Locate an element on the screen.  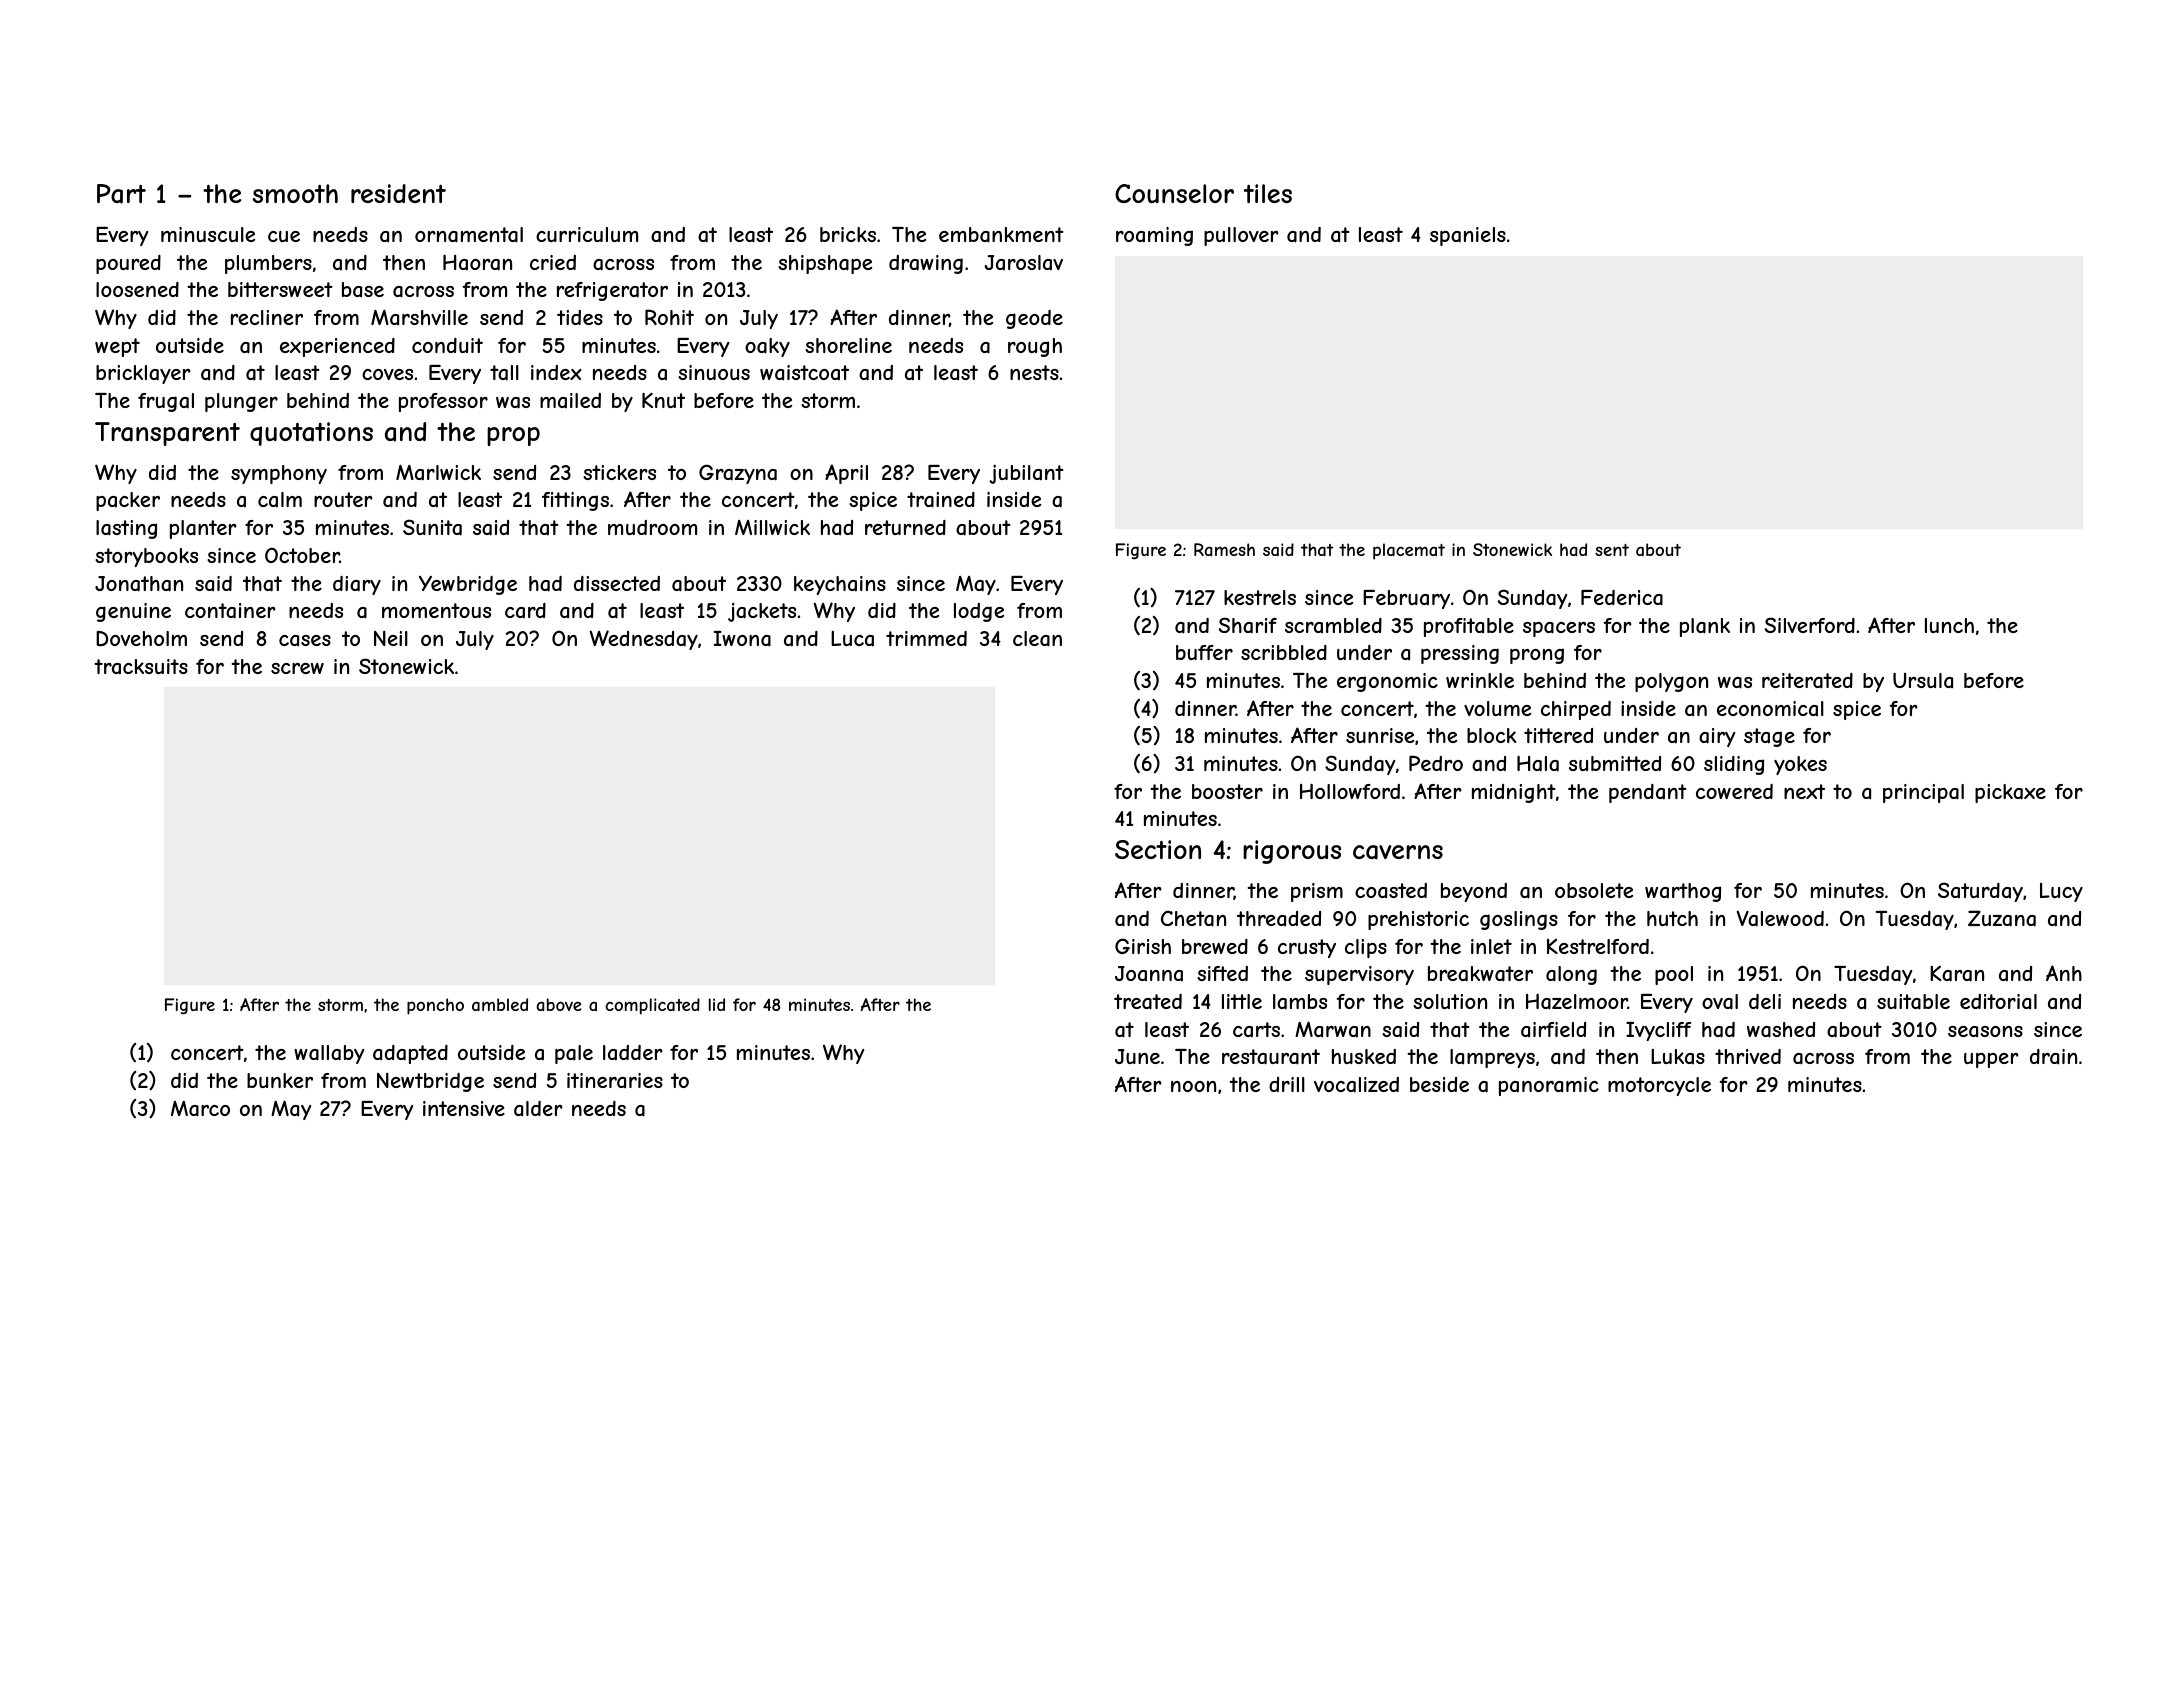
Joanna is located at coordinates (1149, 973).
